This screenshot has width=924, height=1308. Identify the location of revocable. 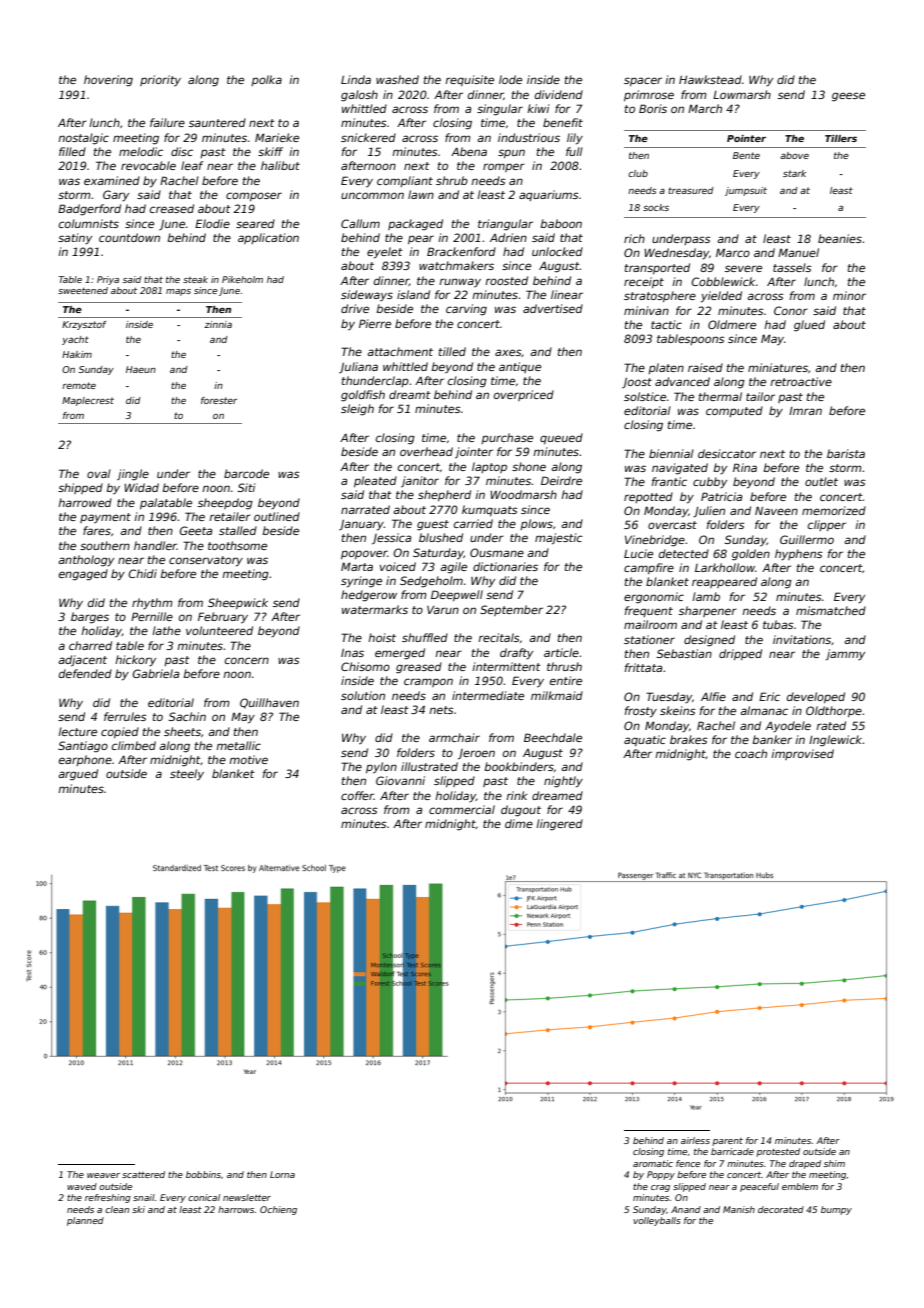
(148, 165).
